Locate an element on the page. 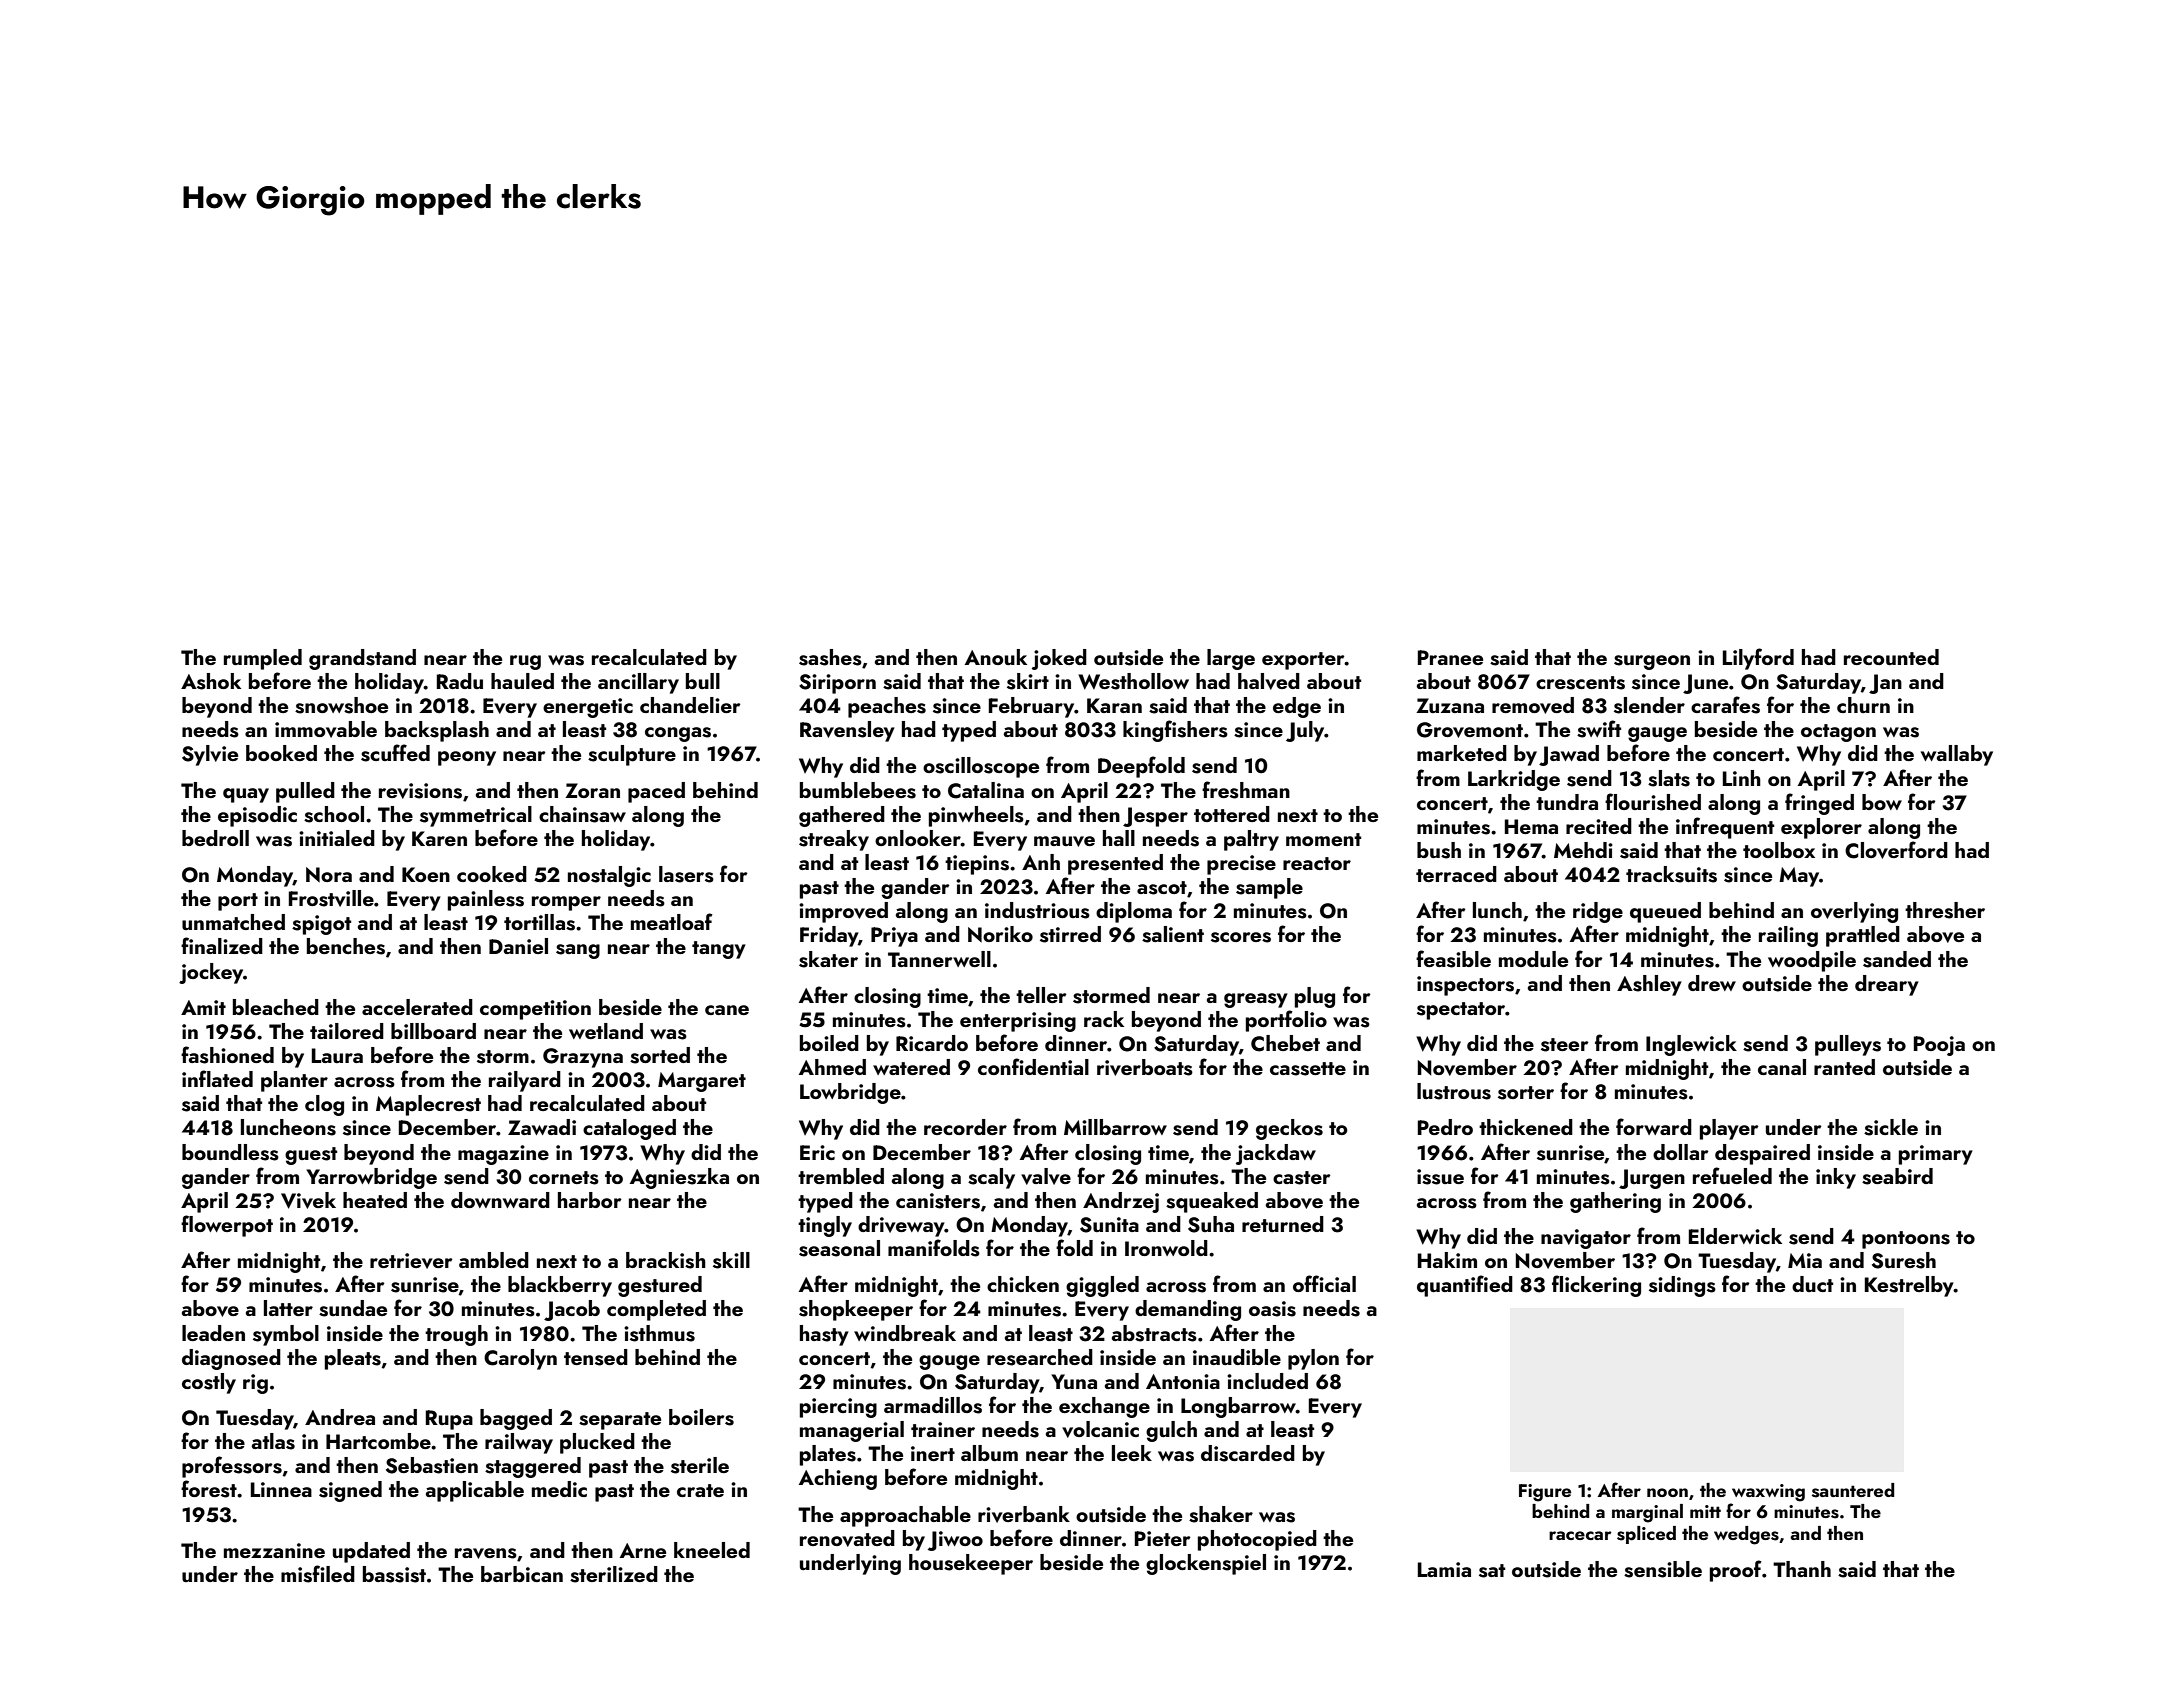  pleats is located at coordinates (353, 1359).
